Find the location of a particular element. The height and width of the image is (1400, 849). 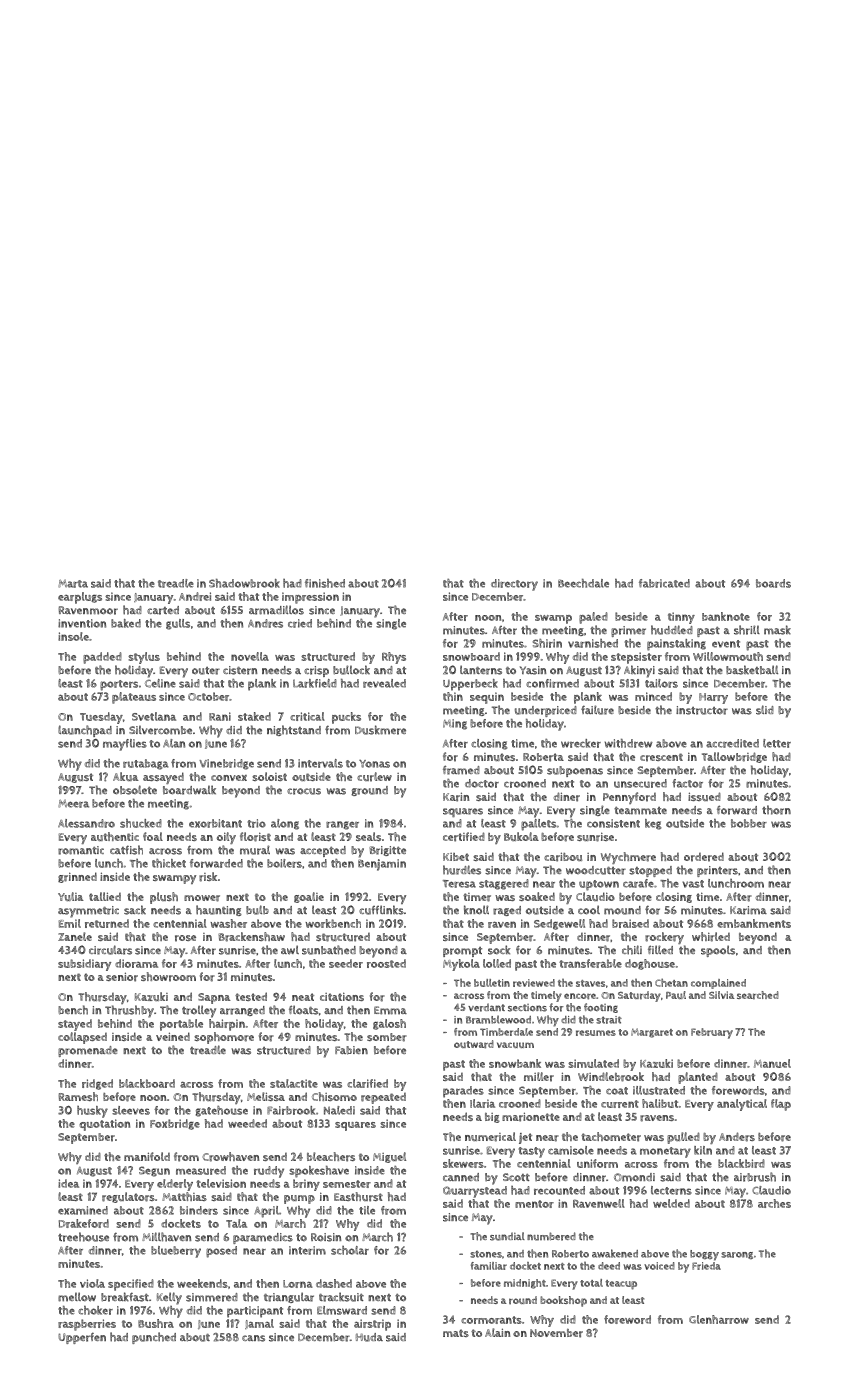

Omondi is located at coordinates (634, 1177).
